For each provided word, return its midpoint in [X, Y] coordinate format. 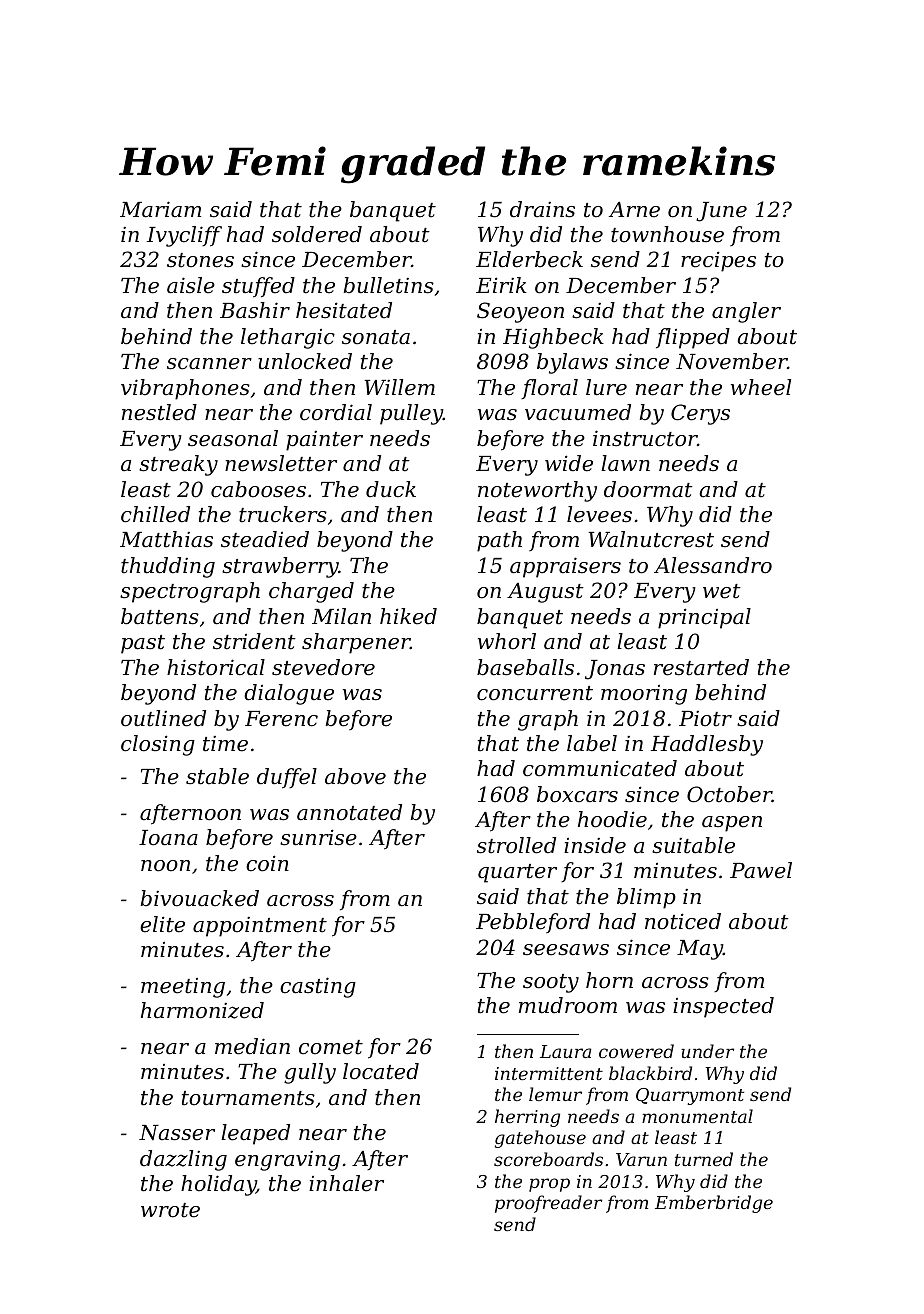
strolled [516, 845]
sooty [551, 983]
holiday [218, 1185]
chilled [155, 514]
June [721, 212]
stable [217, 776]
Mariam [160, 209]
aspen [732, 824]
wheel [761, 387]
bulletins [389, 285]
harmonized [202, 1010]
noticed [683, 921]
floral [549, 389]
